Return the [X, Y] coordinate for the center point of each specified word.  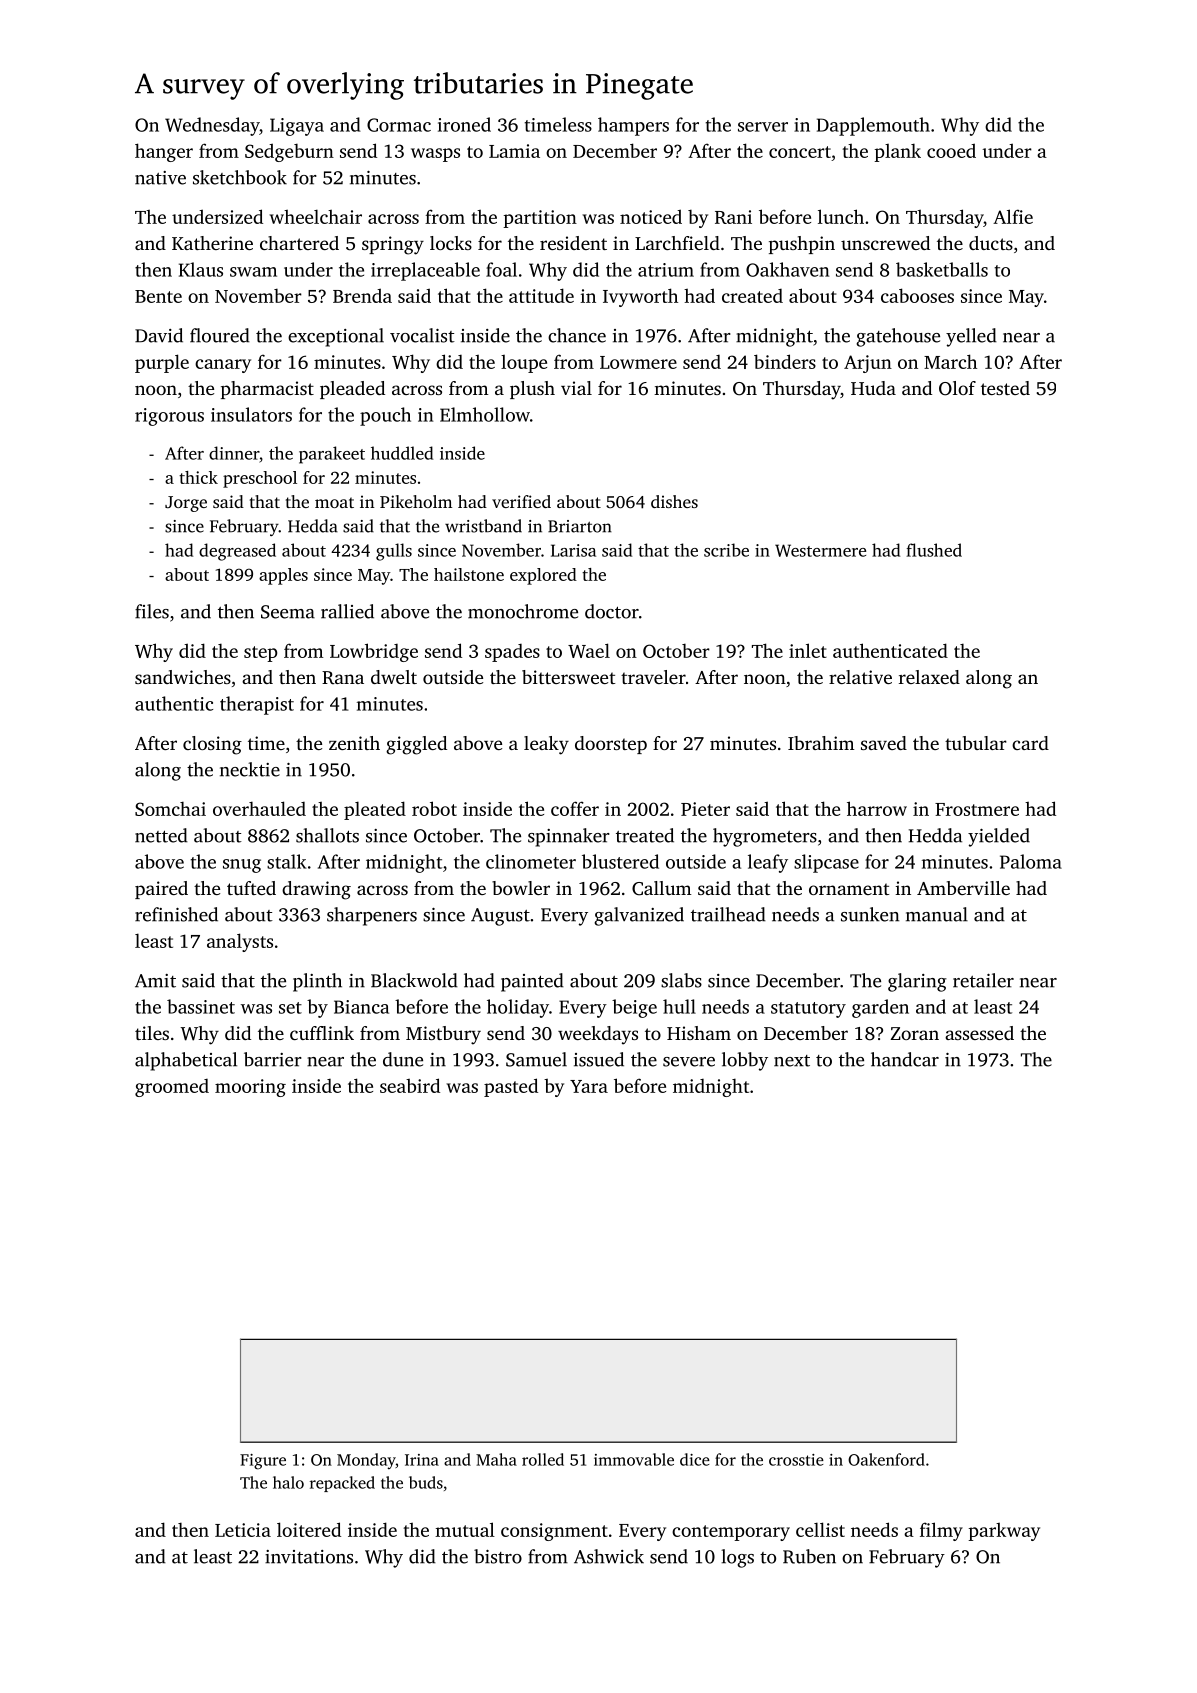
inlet [808, 650]
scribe [726, 550]
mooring [250, 1088]
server [763, 127]
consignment [554, 1532]
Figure [263, 1462]
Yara [589, 1086]
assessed [979, 1033]
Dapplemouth [873, 126]
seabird [410, 1085]
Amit [155, 981]
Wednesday [212, 126]
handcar [905, 1059]
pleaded [352, 390]
